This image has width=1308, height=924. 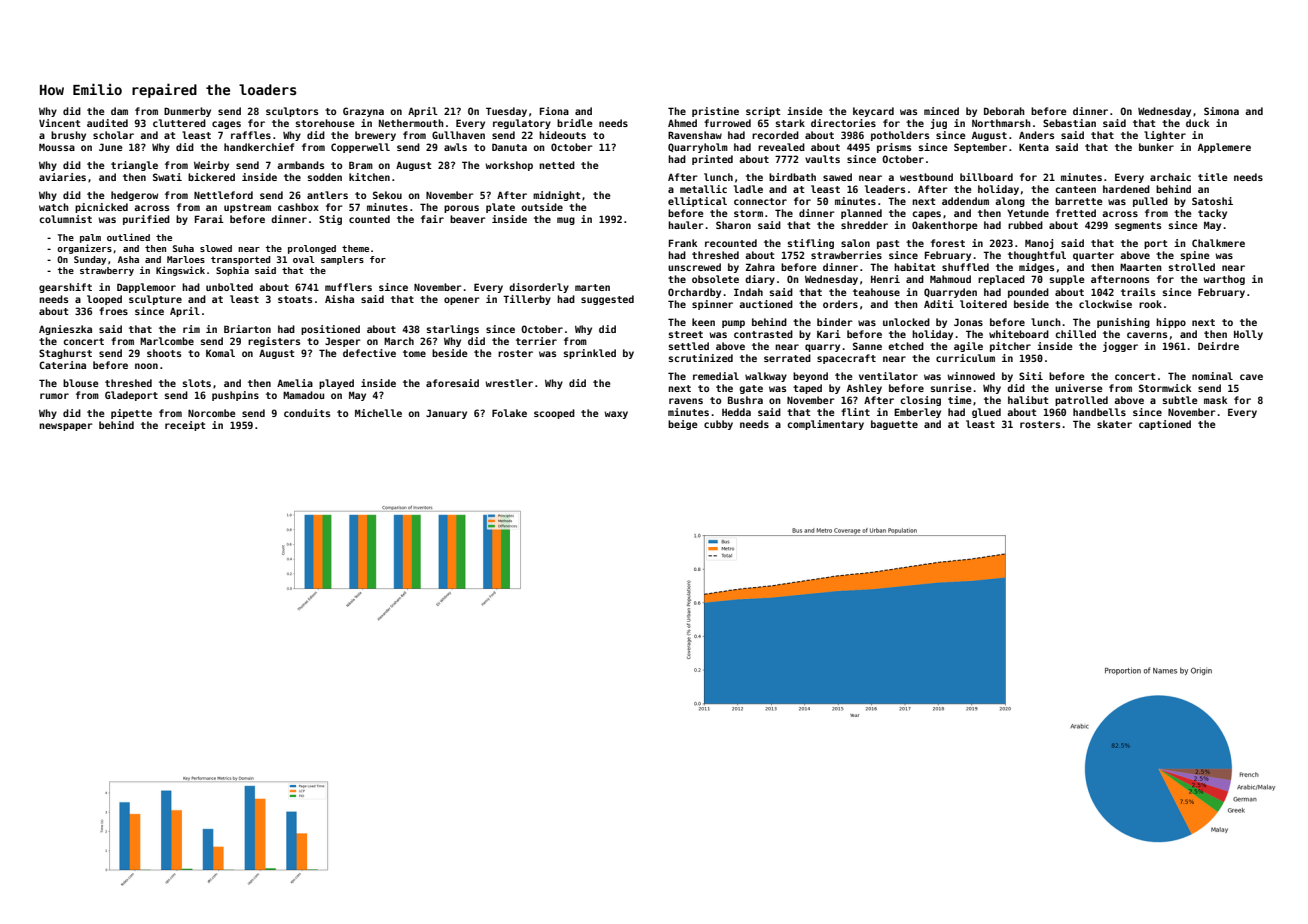 What do you see at coordinates (683, 425) in the image?
I see `beige` at bounding box center [683, 425].
